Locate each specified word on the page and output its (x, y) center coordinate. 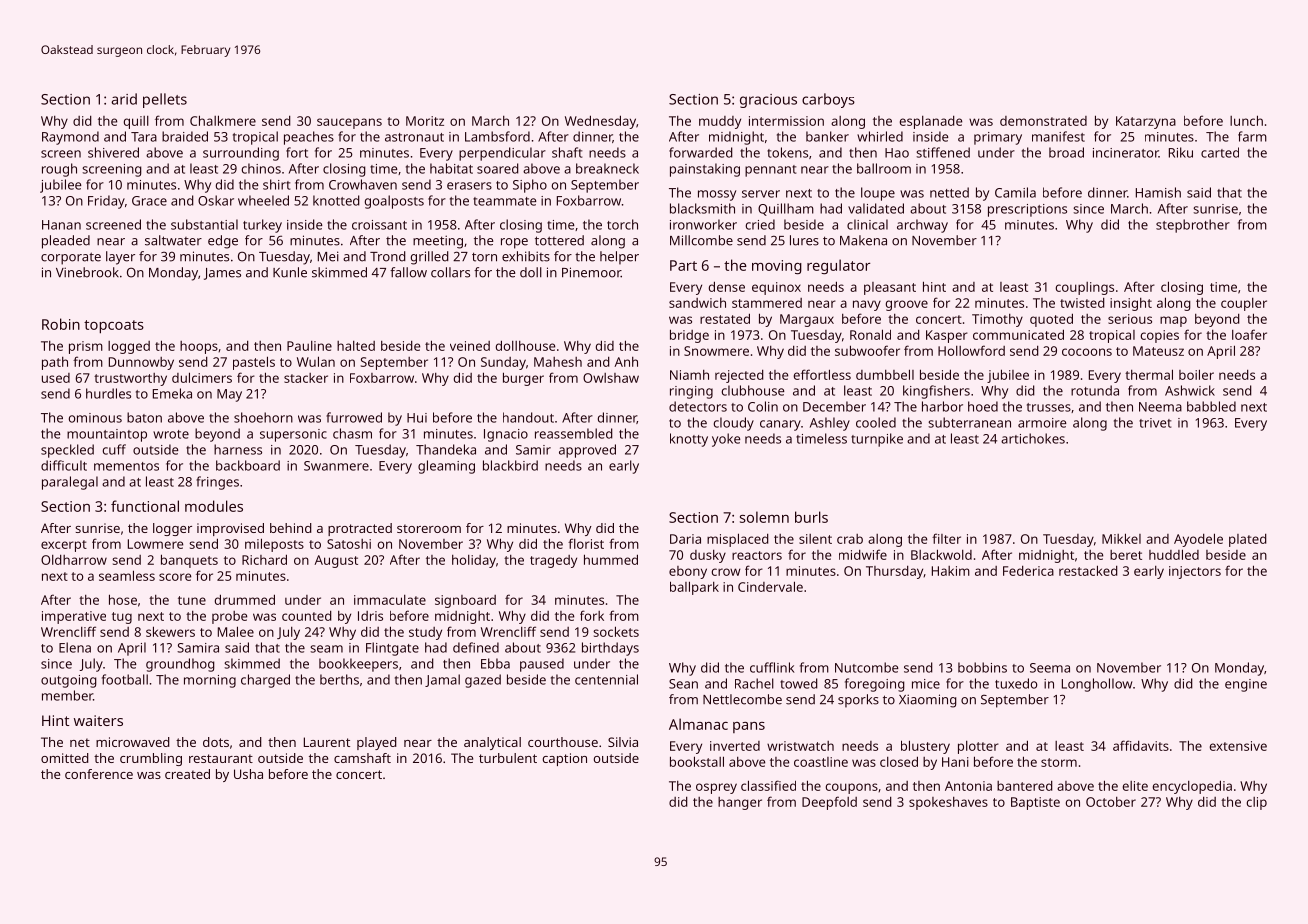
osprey (716, 788)
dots (216, 742)
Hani (955, 762)
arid (124, 99)
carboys (828, 100)
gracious (768, 101)
